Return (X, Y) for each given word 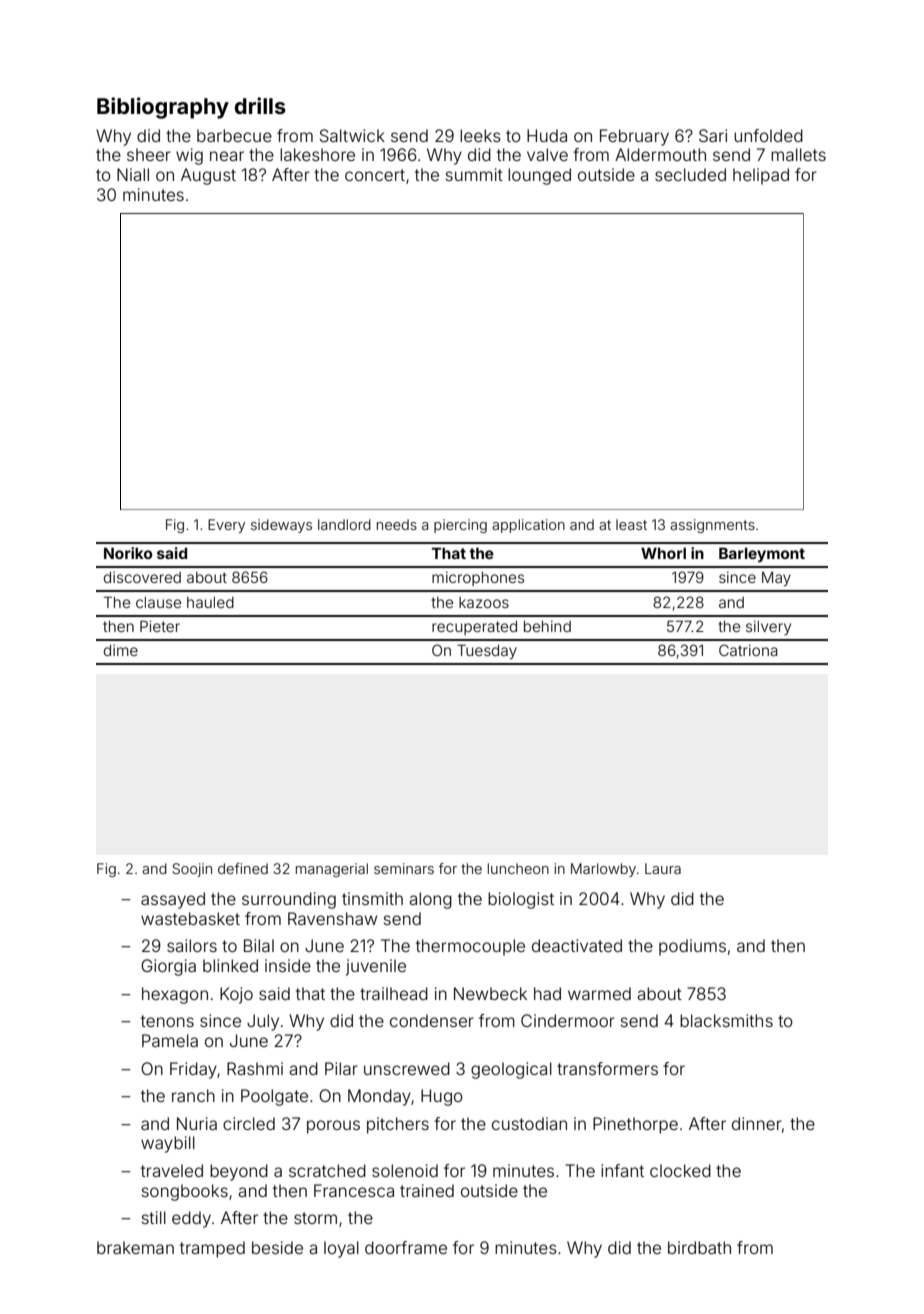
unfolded (768, 135)
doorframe (406, 1247)
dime (121, 650)
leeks (480, 135)
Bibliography (163, 108)
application (528, 526)
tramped (212, 1249)
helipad (761, 176)
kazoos (484, 602)
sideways (281, 526)
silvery (768, 627)
